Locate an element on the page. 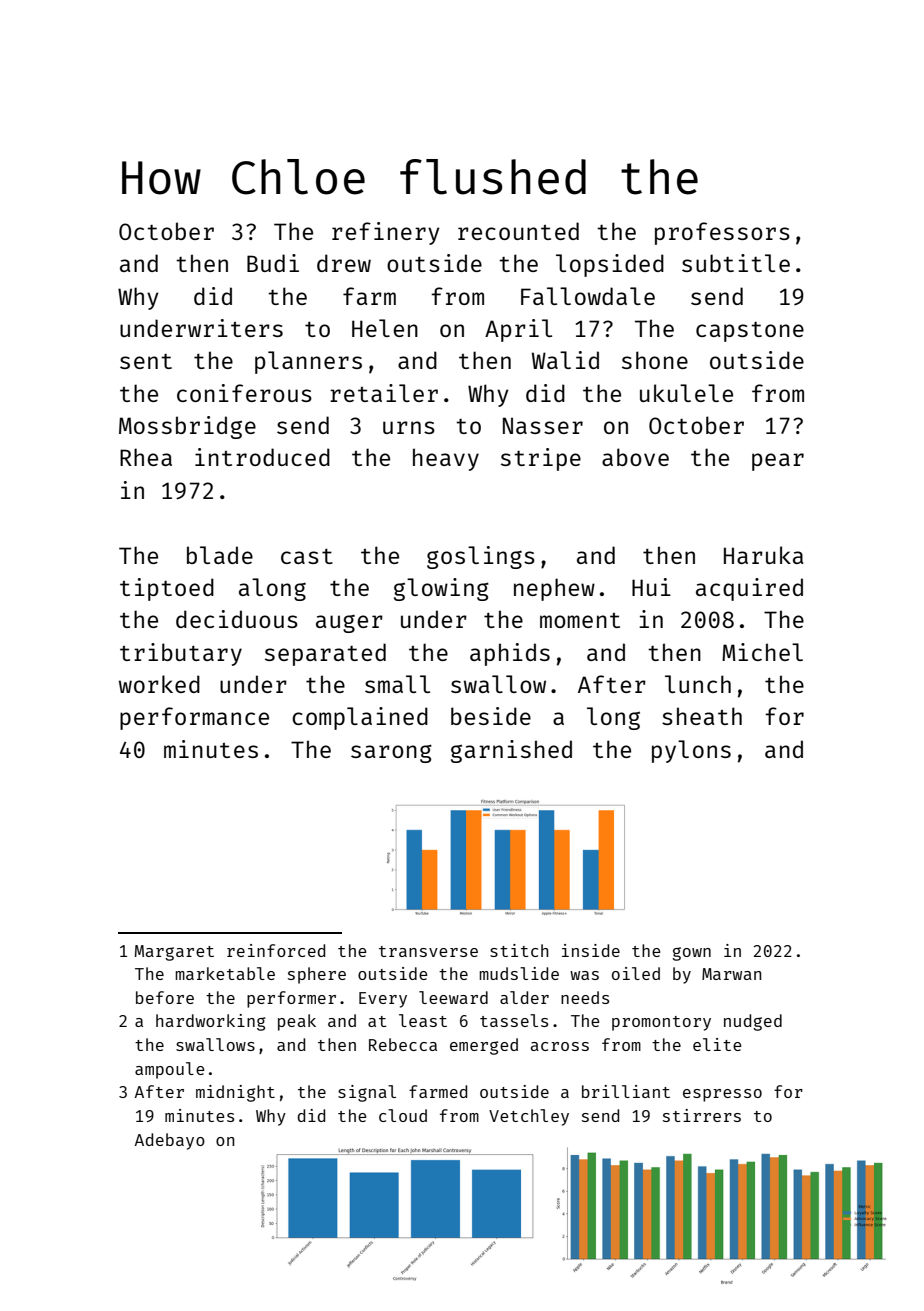  introduced is located at coordinates (262, 457).
